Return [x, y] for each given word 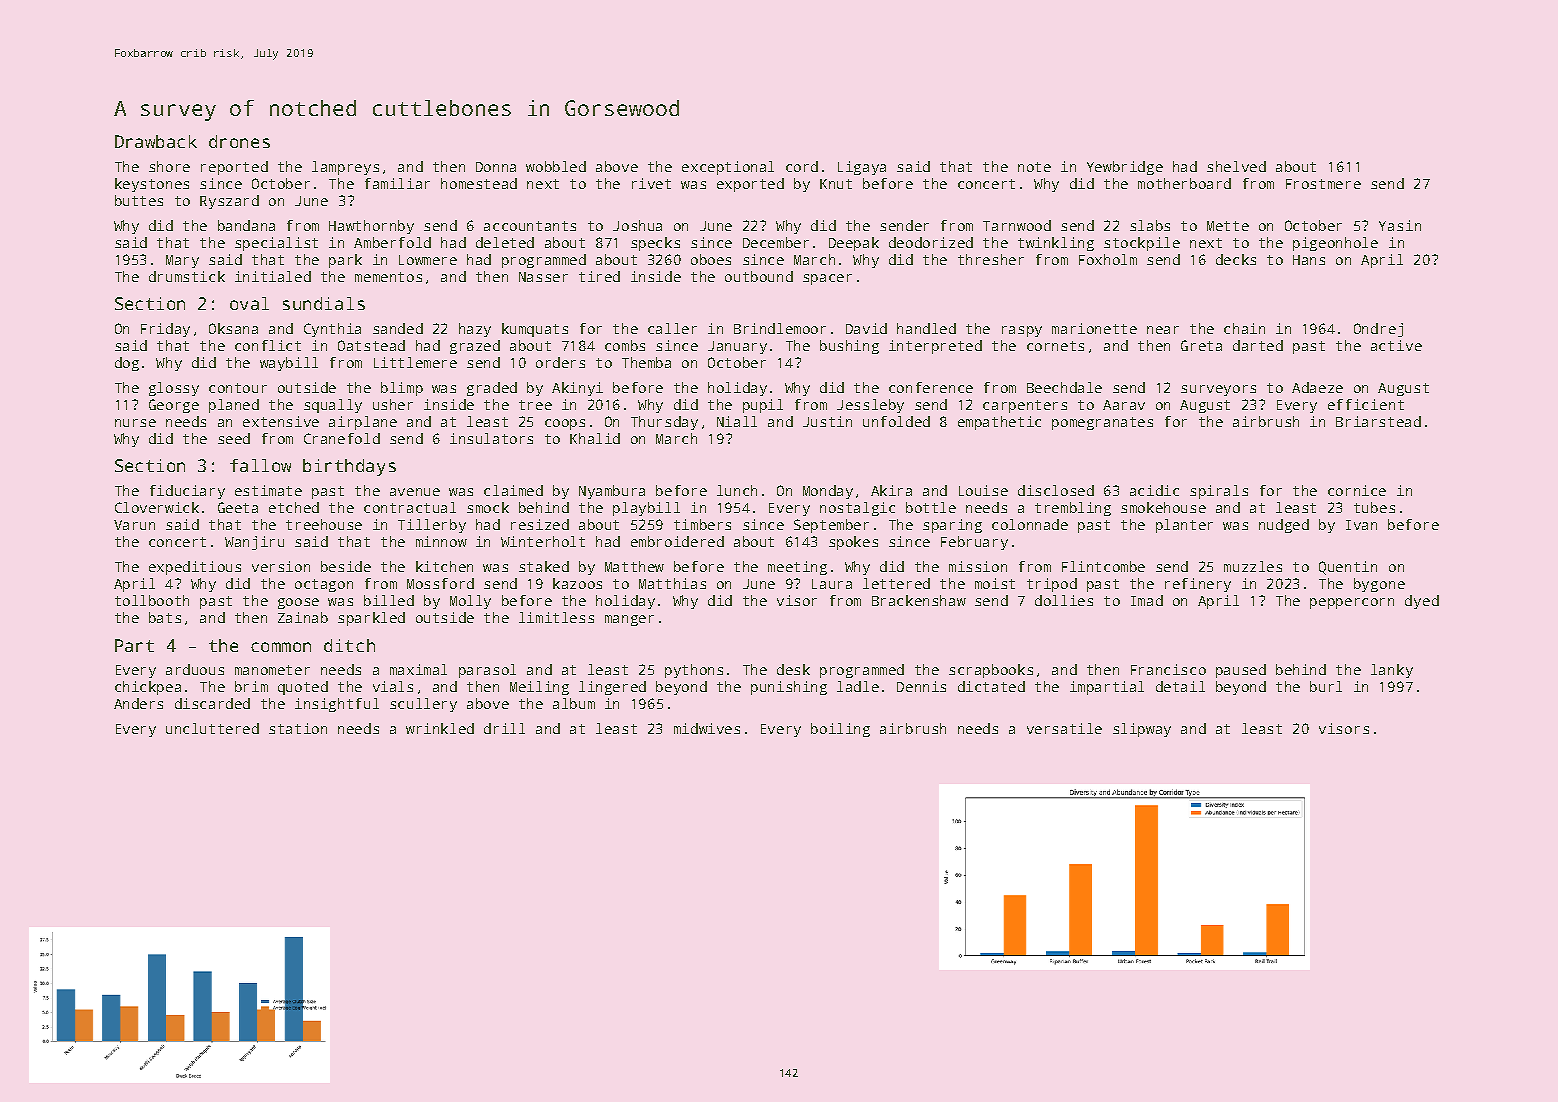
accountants [530, 226]
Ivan [1361, 525]
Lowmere [428, 260]
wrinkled [440, 728]
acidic [1154, 490]
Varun [134, 525]
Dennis [921, 686]
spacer [827, 279]
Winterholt [543, 541]
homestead [479, 183]
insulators [491, 438]
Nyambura [612, 492]
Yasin [1400, 225]
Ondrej [1378, 330]
